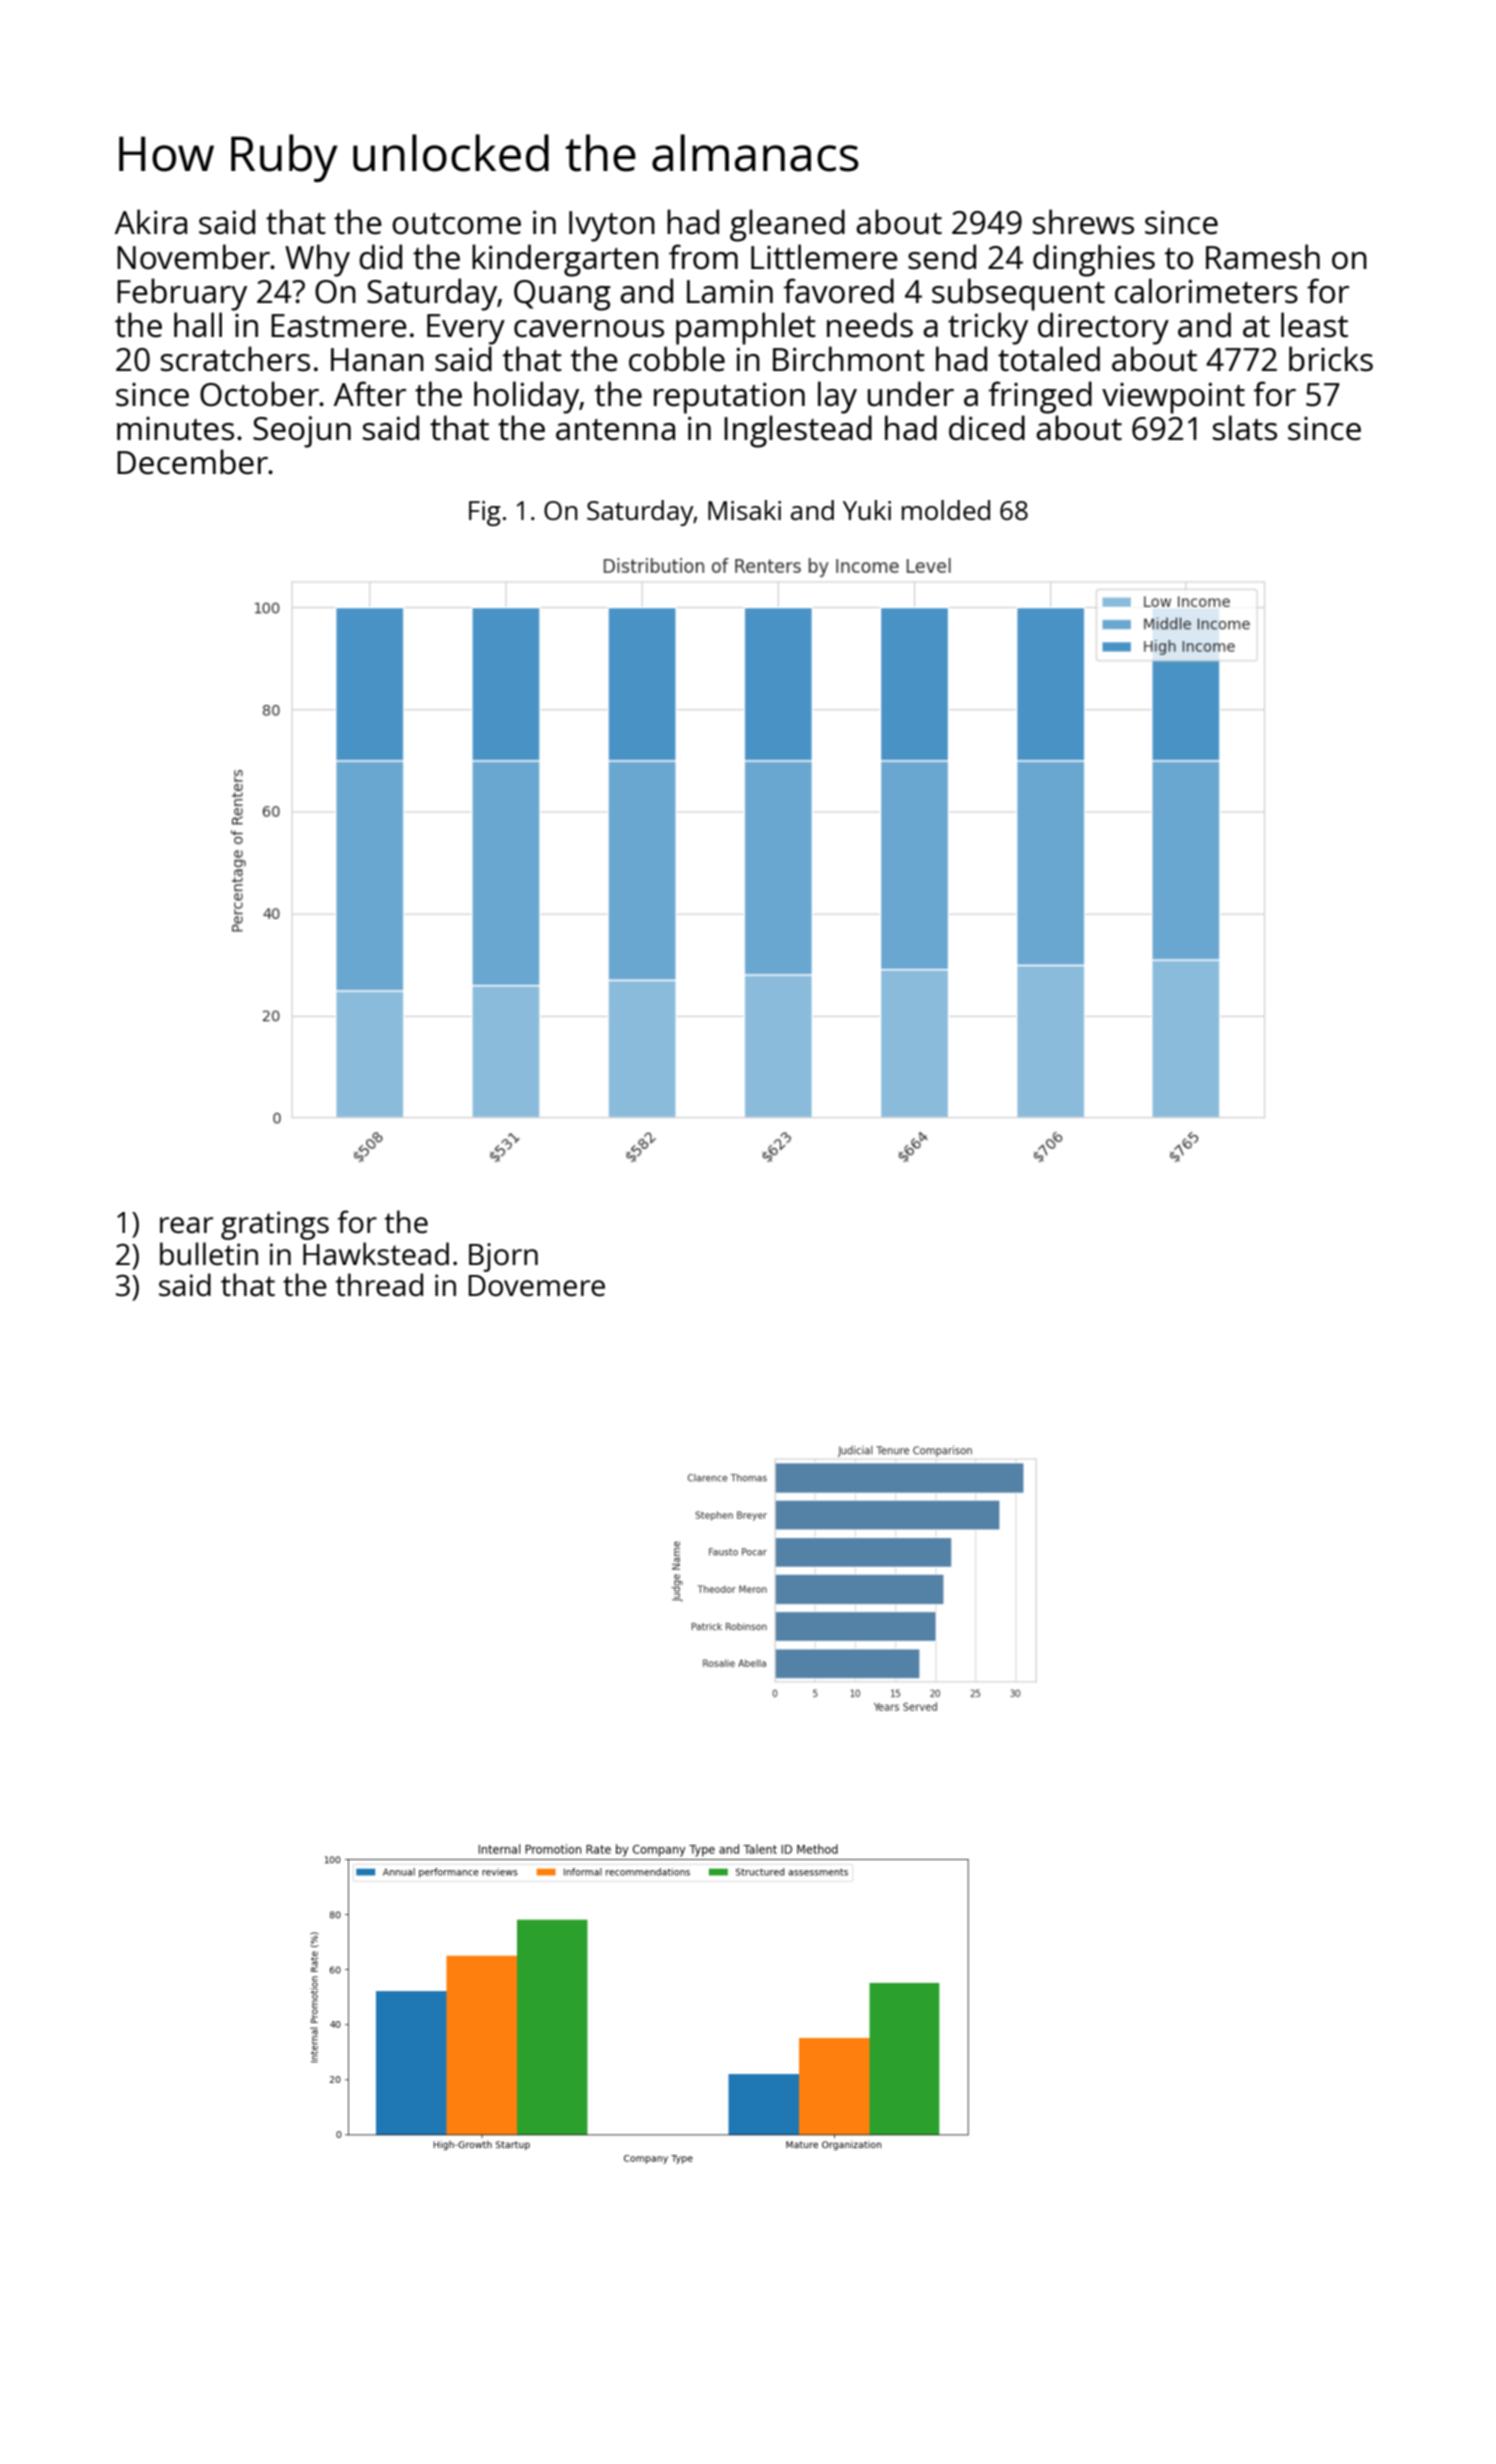 The height and width of the screenshot is (2464, 1496). Describe the element at coordinates (302, 432) in the screenshot. I see `Seojun` at that location.
